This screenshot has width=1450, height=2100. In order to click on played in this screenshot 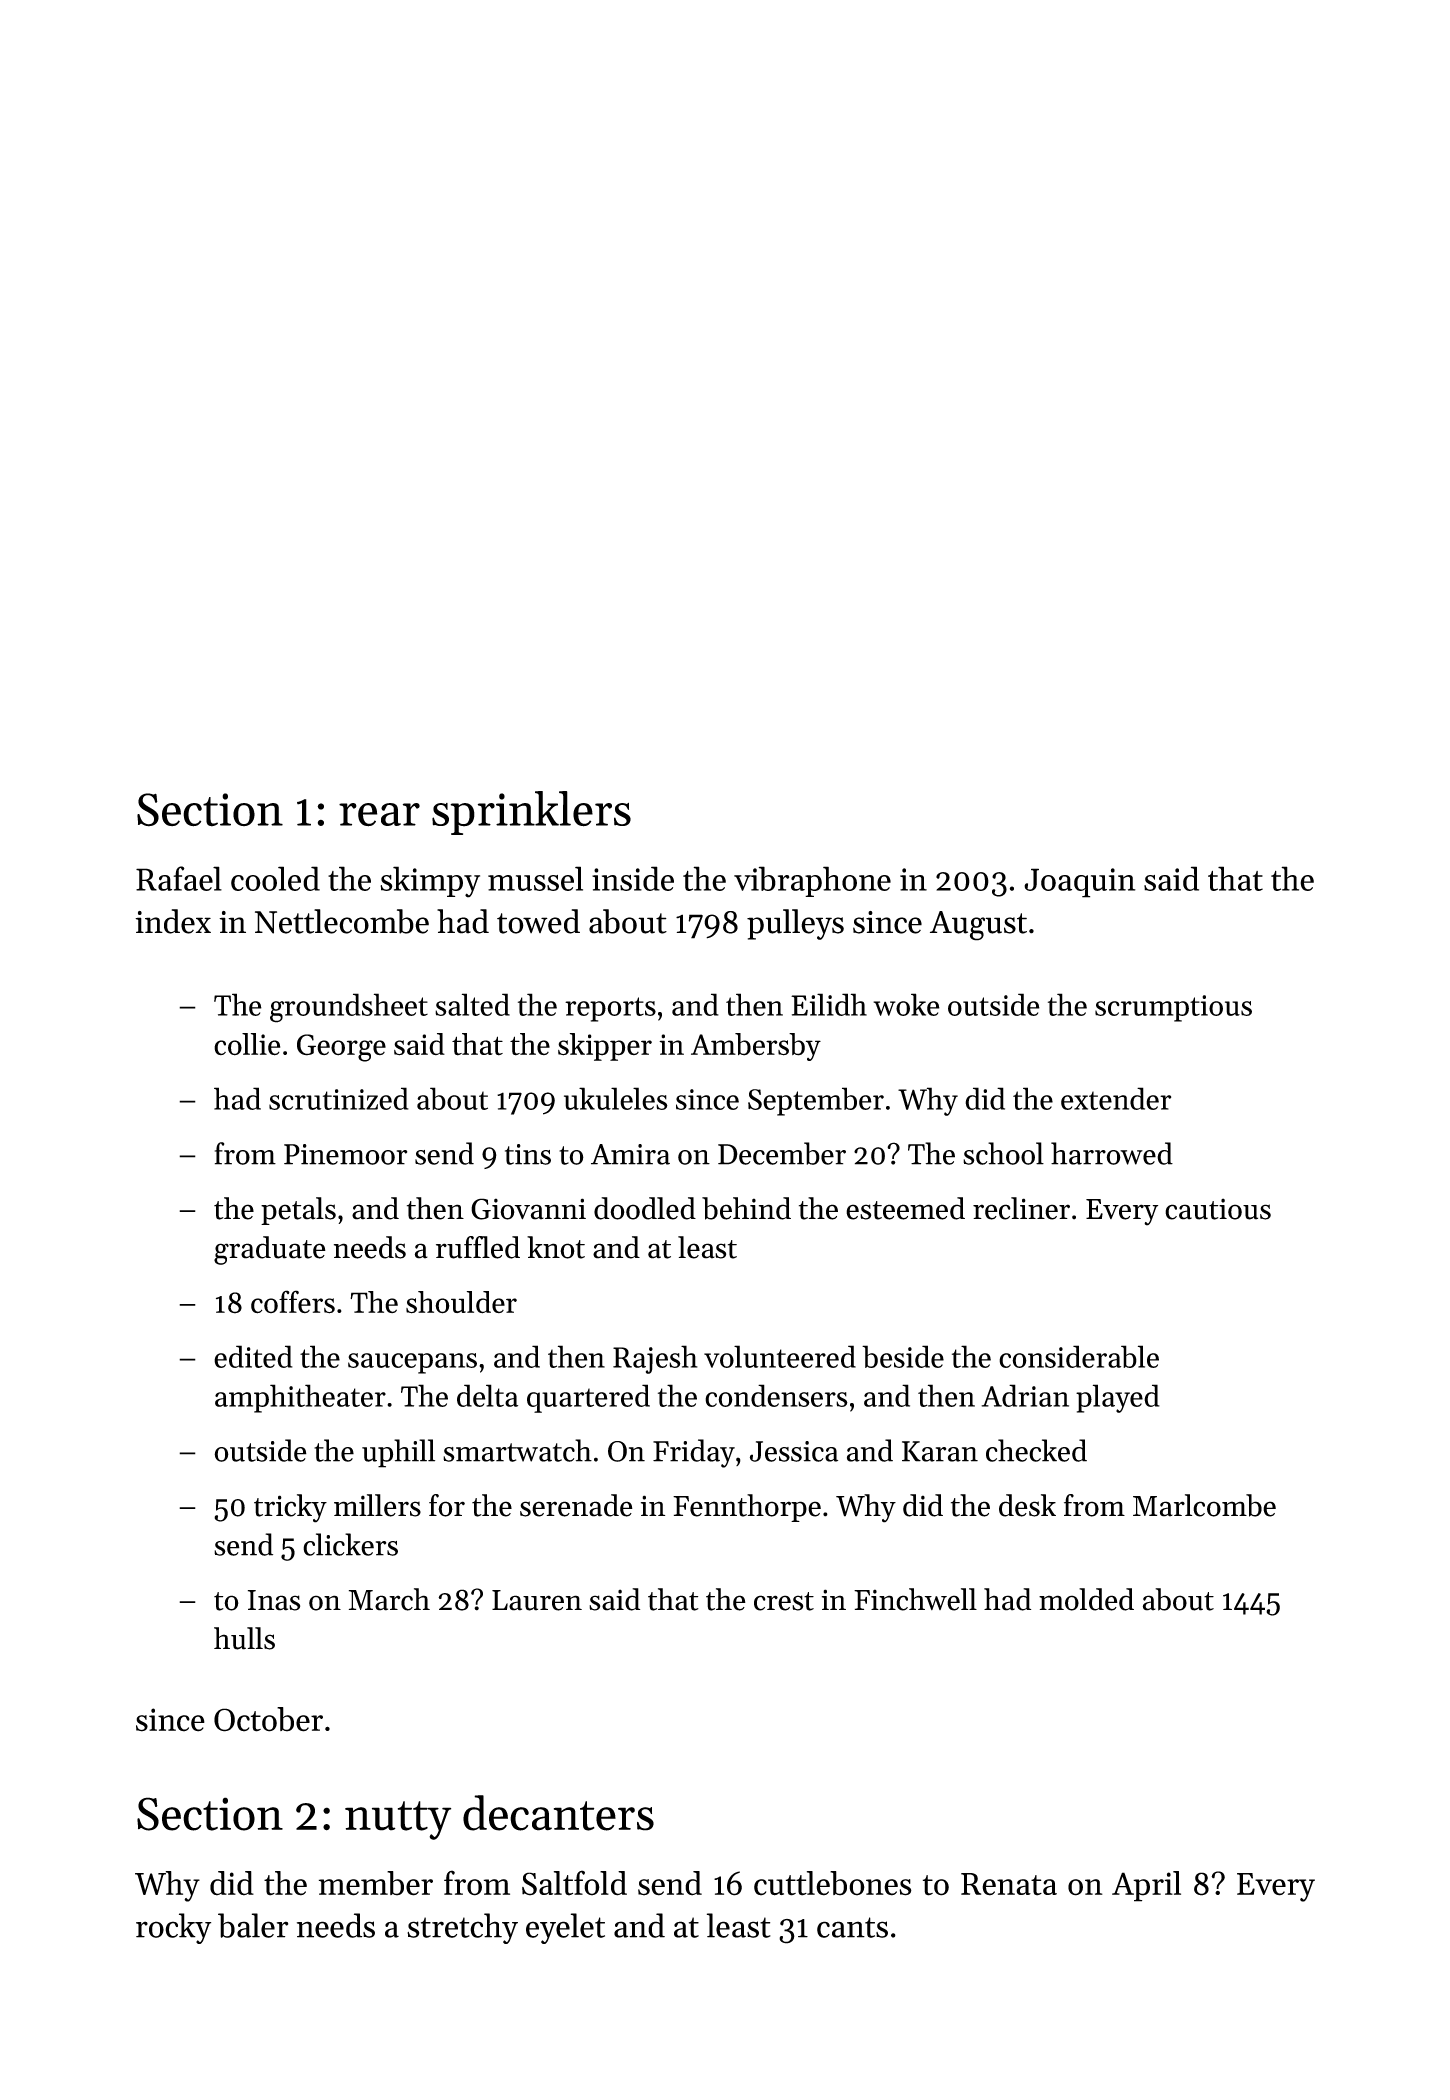, I will do `click(1118, 1398)`.
